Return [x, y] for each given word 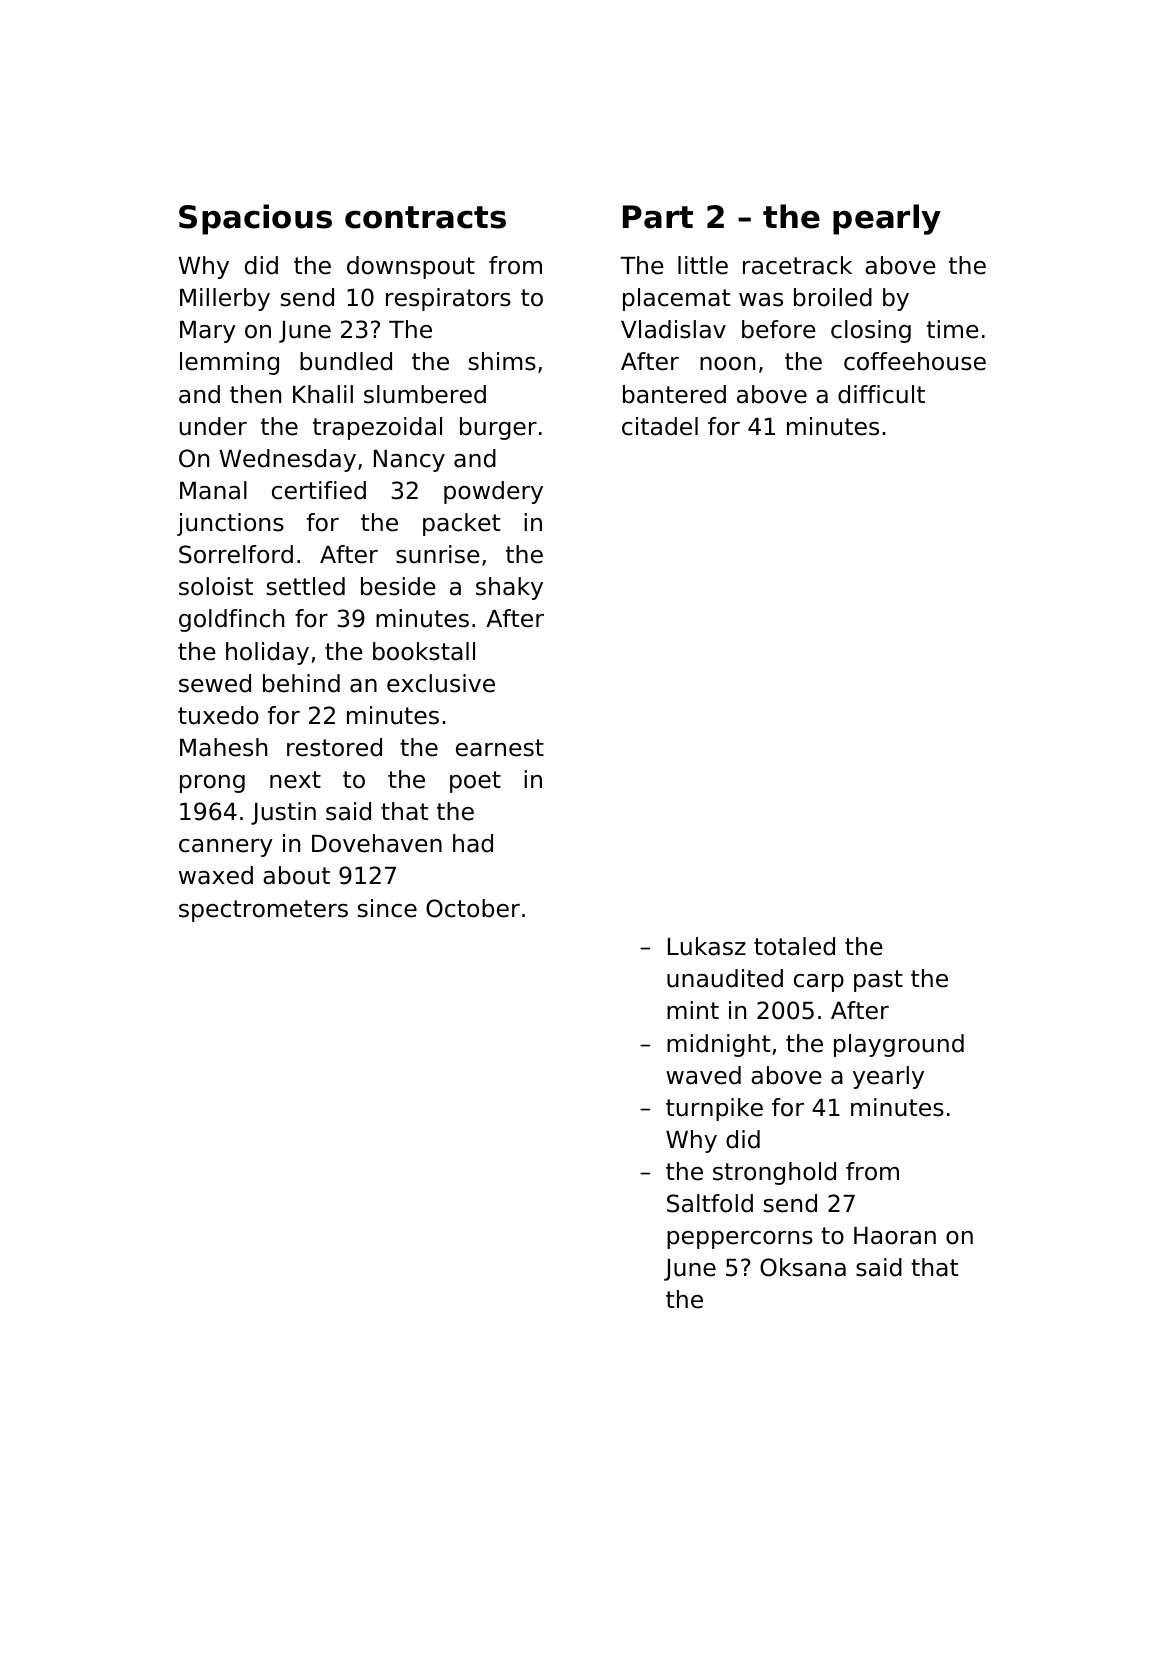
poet [475, 782]
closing [871, 331]
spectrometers [263, 911]
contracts [425, 217]
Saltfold [710, 1203]
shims [502, 361]
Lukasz [707, 946]
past [878, 981]
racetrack [797, 265]
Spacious [255, 219]
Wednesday [287, 460]
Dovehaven [377, 843]
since [387, 908]
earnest [500, 748]
